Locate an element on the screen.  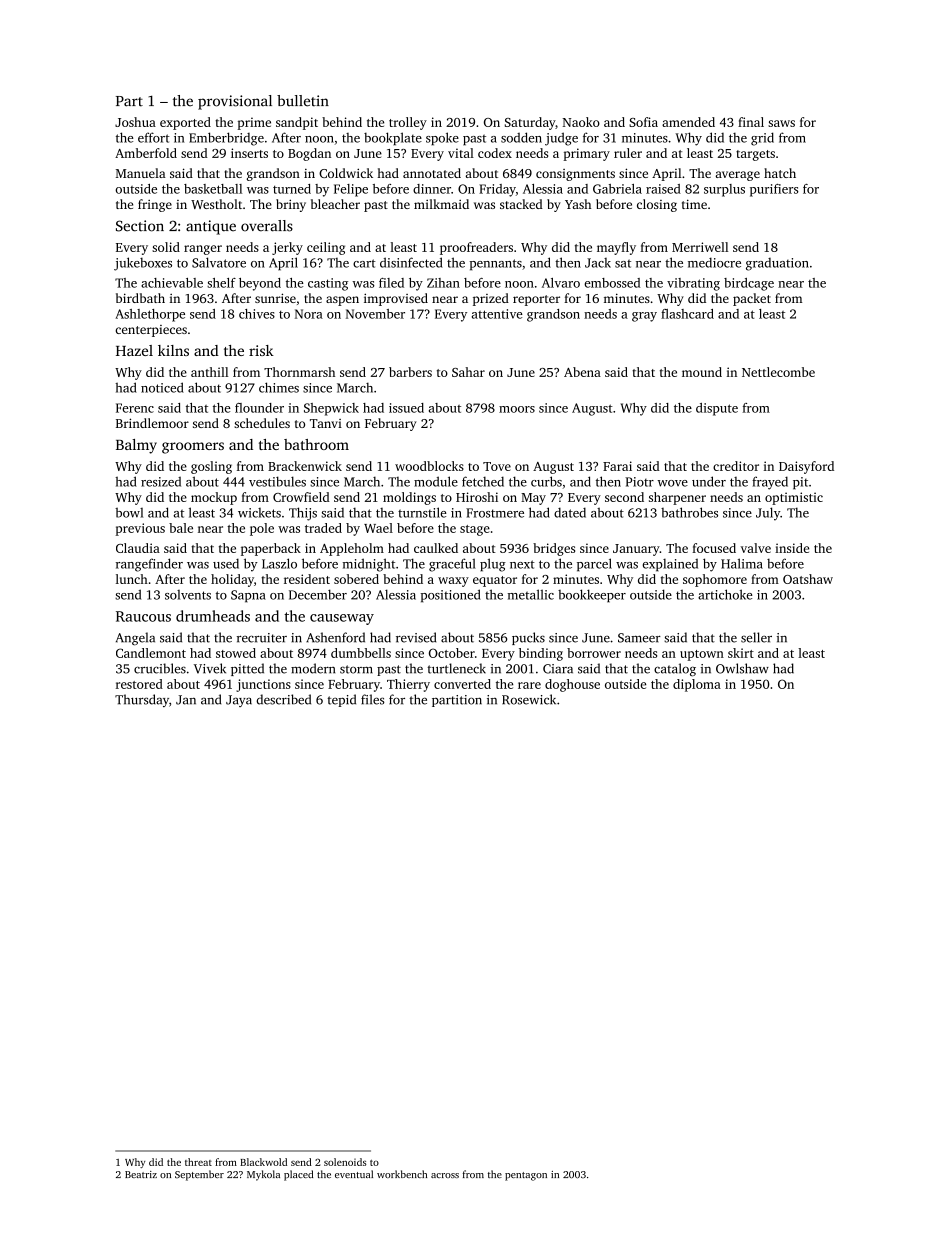
mound is located at coordinates (702, 372).
